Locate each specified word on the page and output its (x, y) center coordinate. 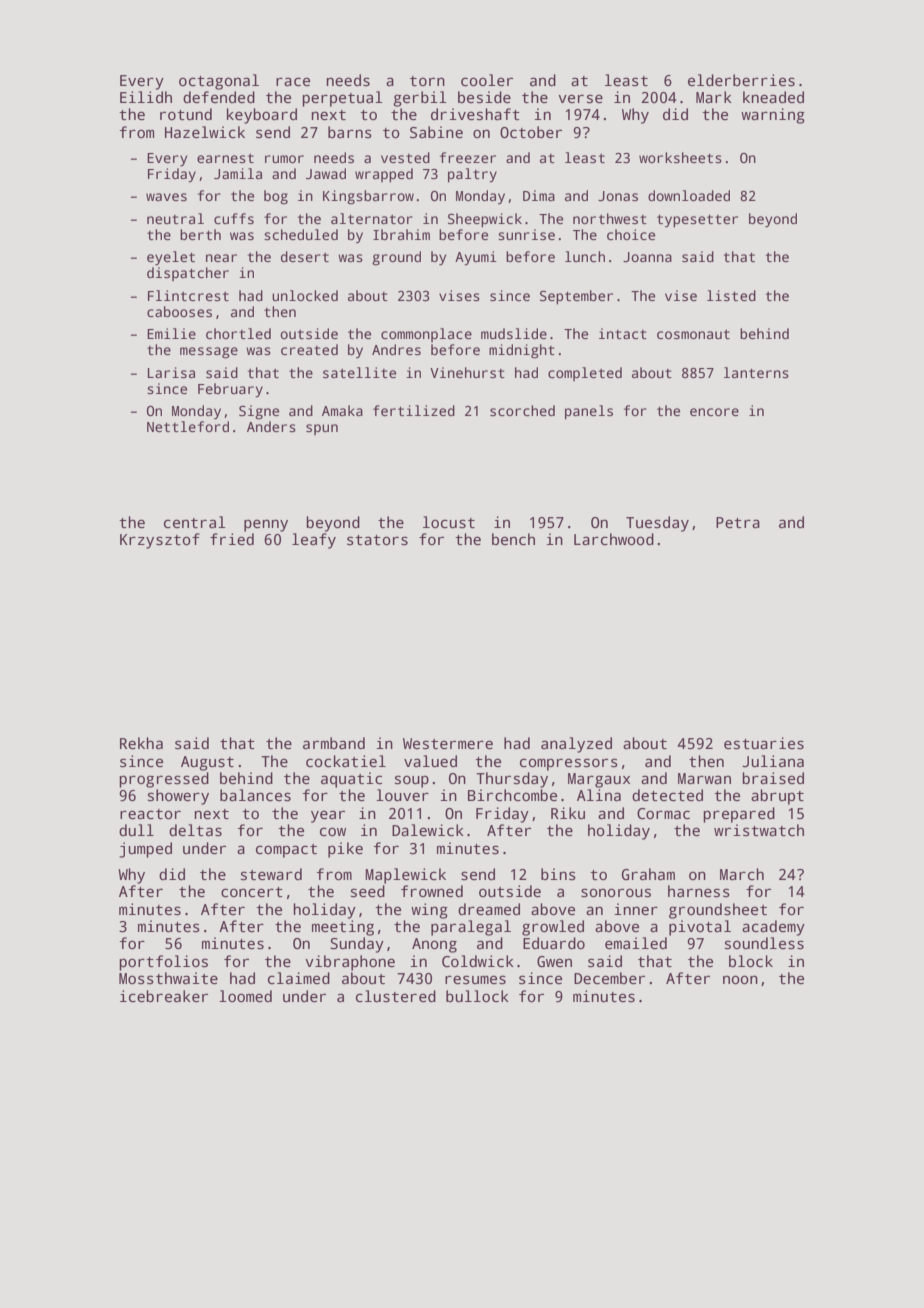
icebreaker (164, 996)
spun (322, 429)
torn (427, 81)
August (207, 763)
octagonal (219, 82)
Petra (738, 522)
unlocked (305, 295)
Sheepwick (485, 220)
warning (773, 116)
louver (402, 795)
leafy (314, 541)
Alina (599, 795)
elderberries (741, 80)
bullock (477, 996)
